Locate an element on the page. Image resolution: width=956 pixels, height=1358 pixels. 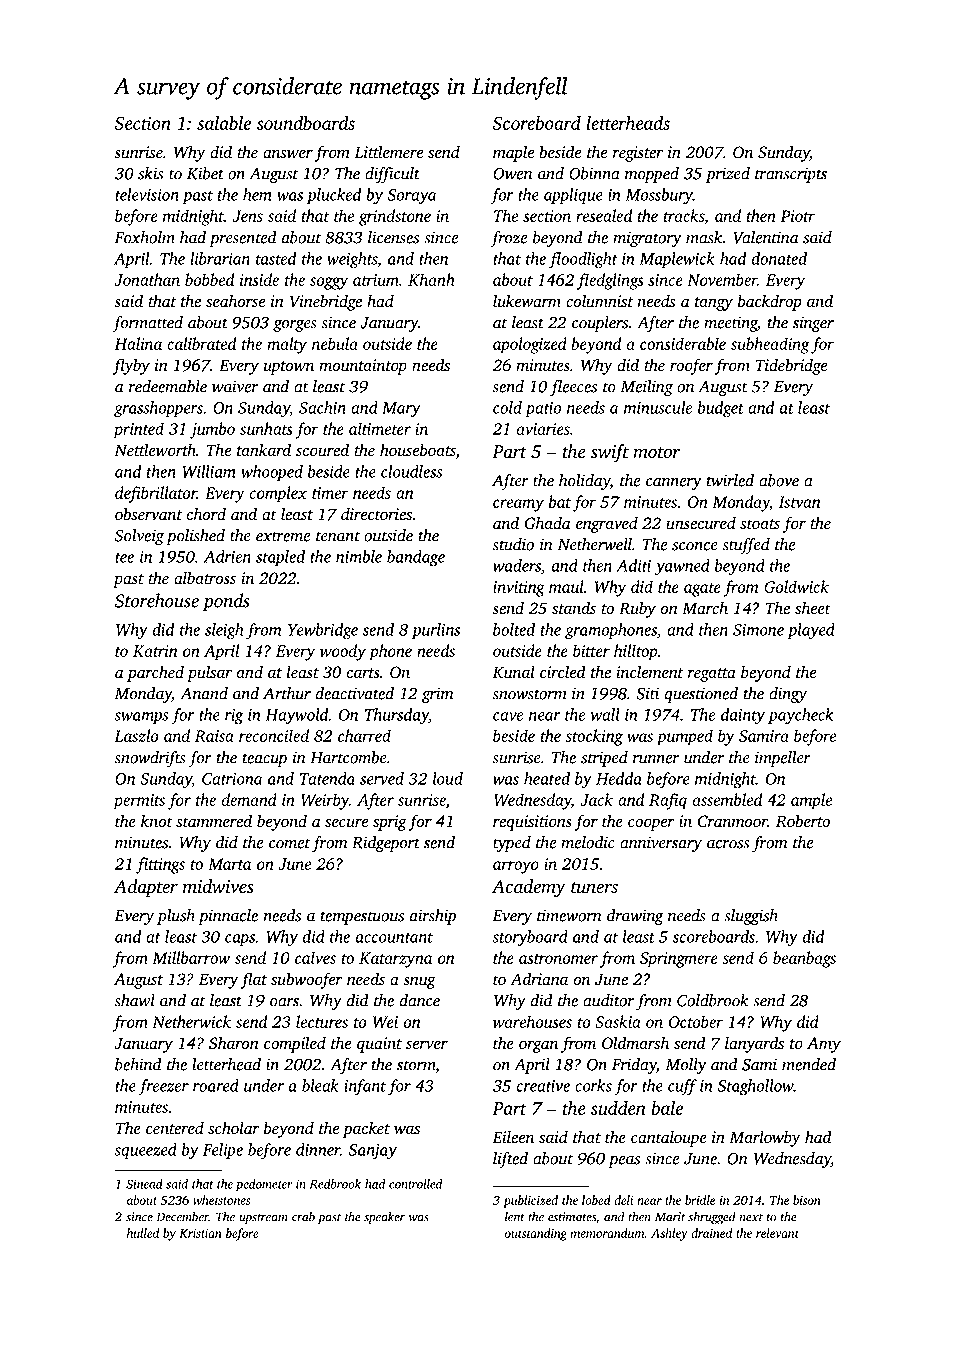
Sinead is located at coordinates (144, 1184).
